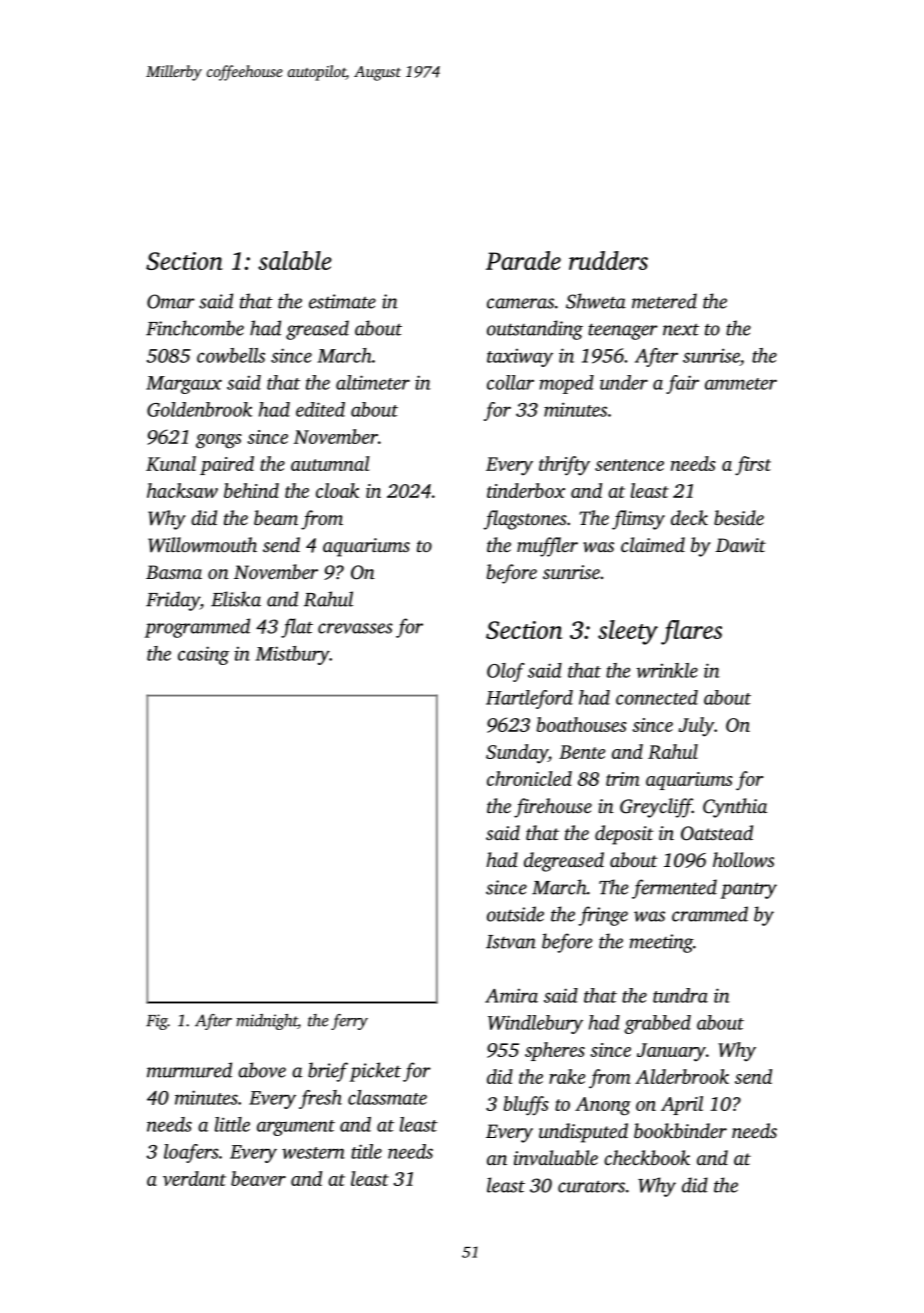 Image resolution: width=924 pixels, height=1313 pixels. I want to click on Parade, so click(523, 260).
